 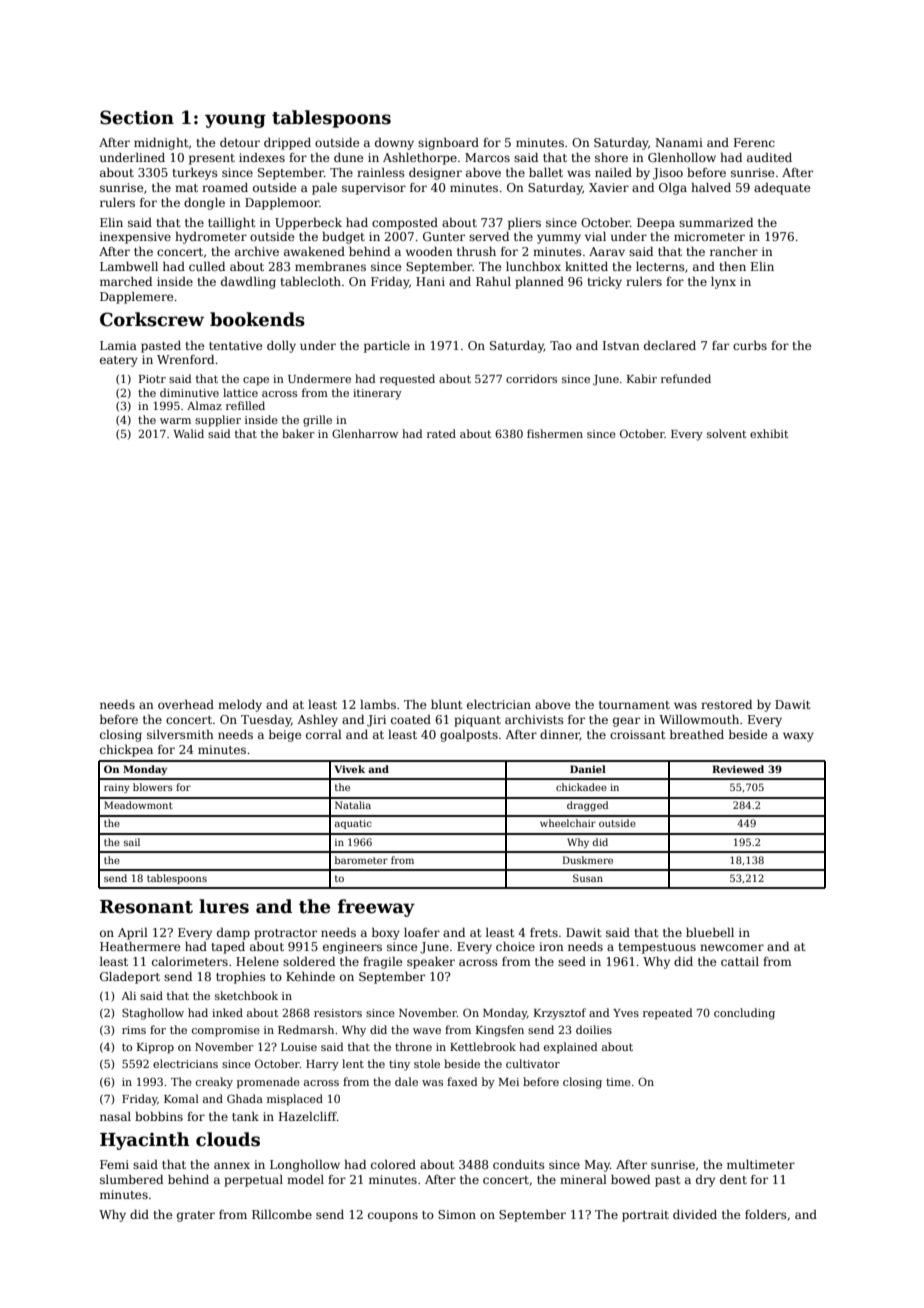 What do you see at coordinates (135, 238) in the screenshot?
I see `inexpensive` at bounding box center [135, 238].
